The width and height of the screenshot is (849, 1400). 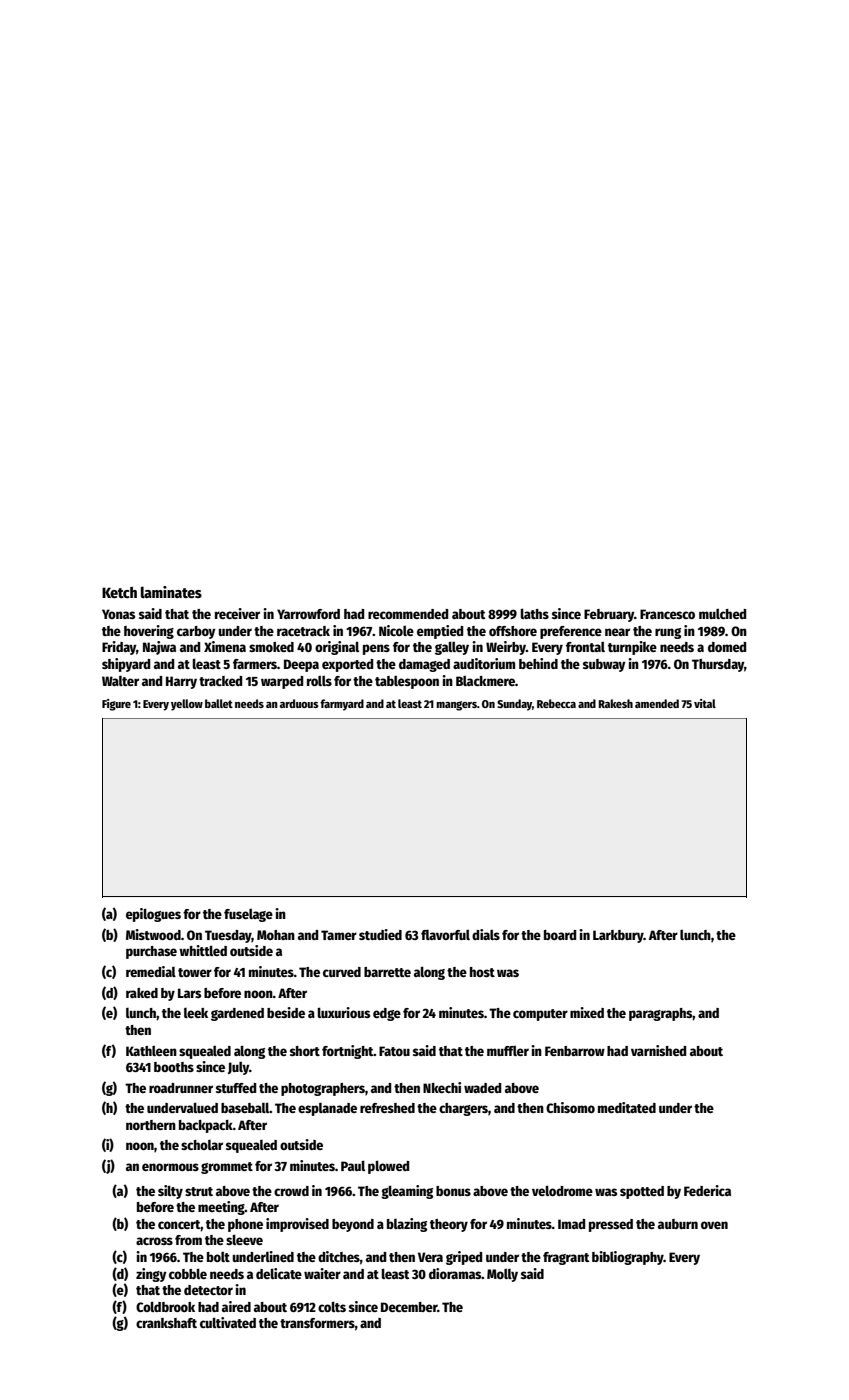 I want to click on varnished, so click(x=658, y=1050).
